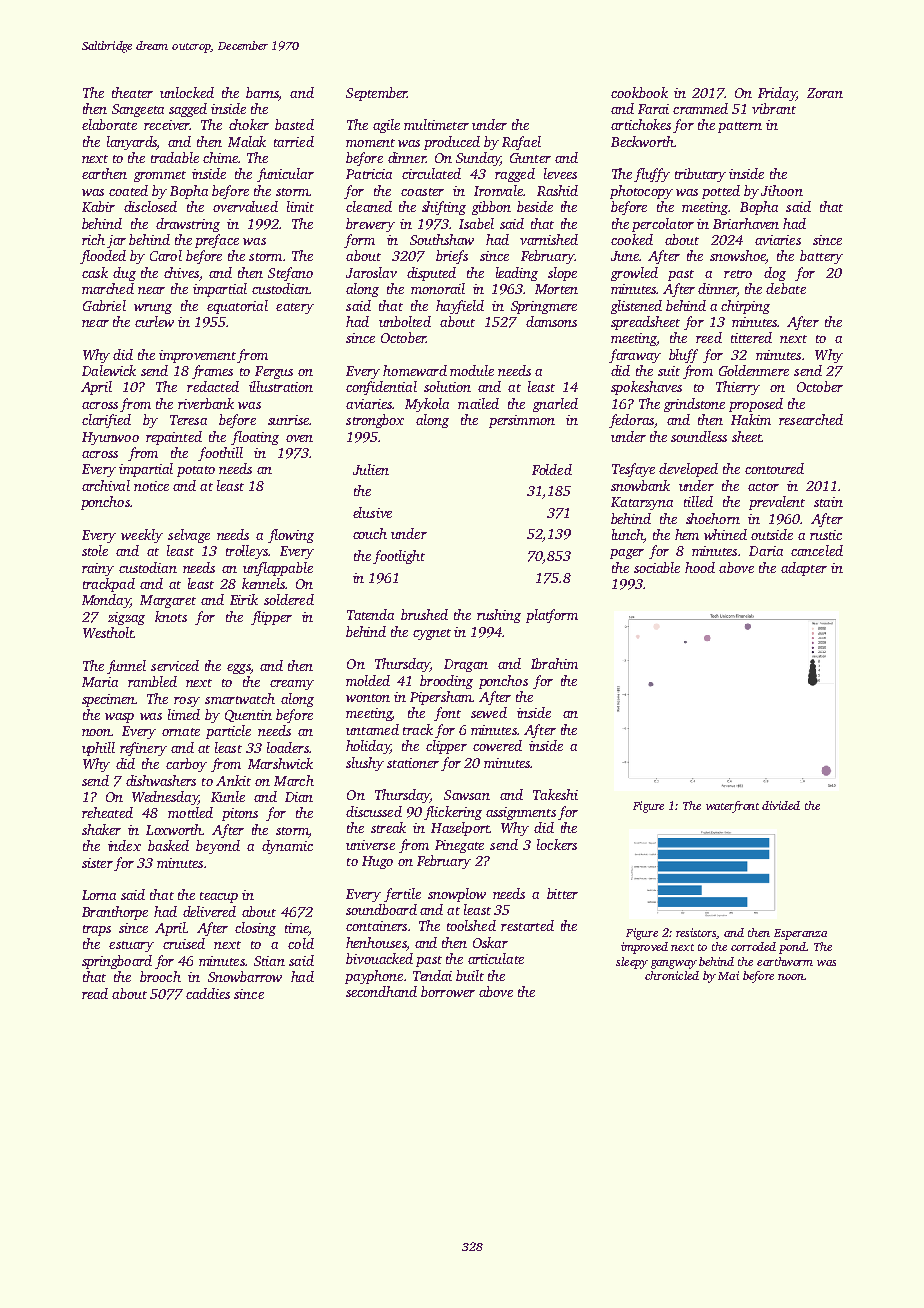 The width and height of the image is (924, 1308). Describe the element at coordinates (184, 943) in the image. I see `cruised` at that location.
